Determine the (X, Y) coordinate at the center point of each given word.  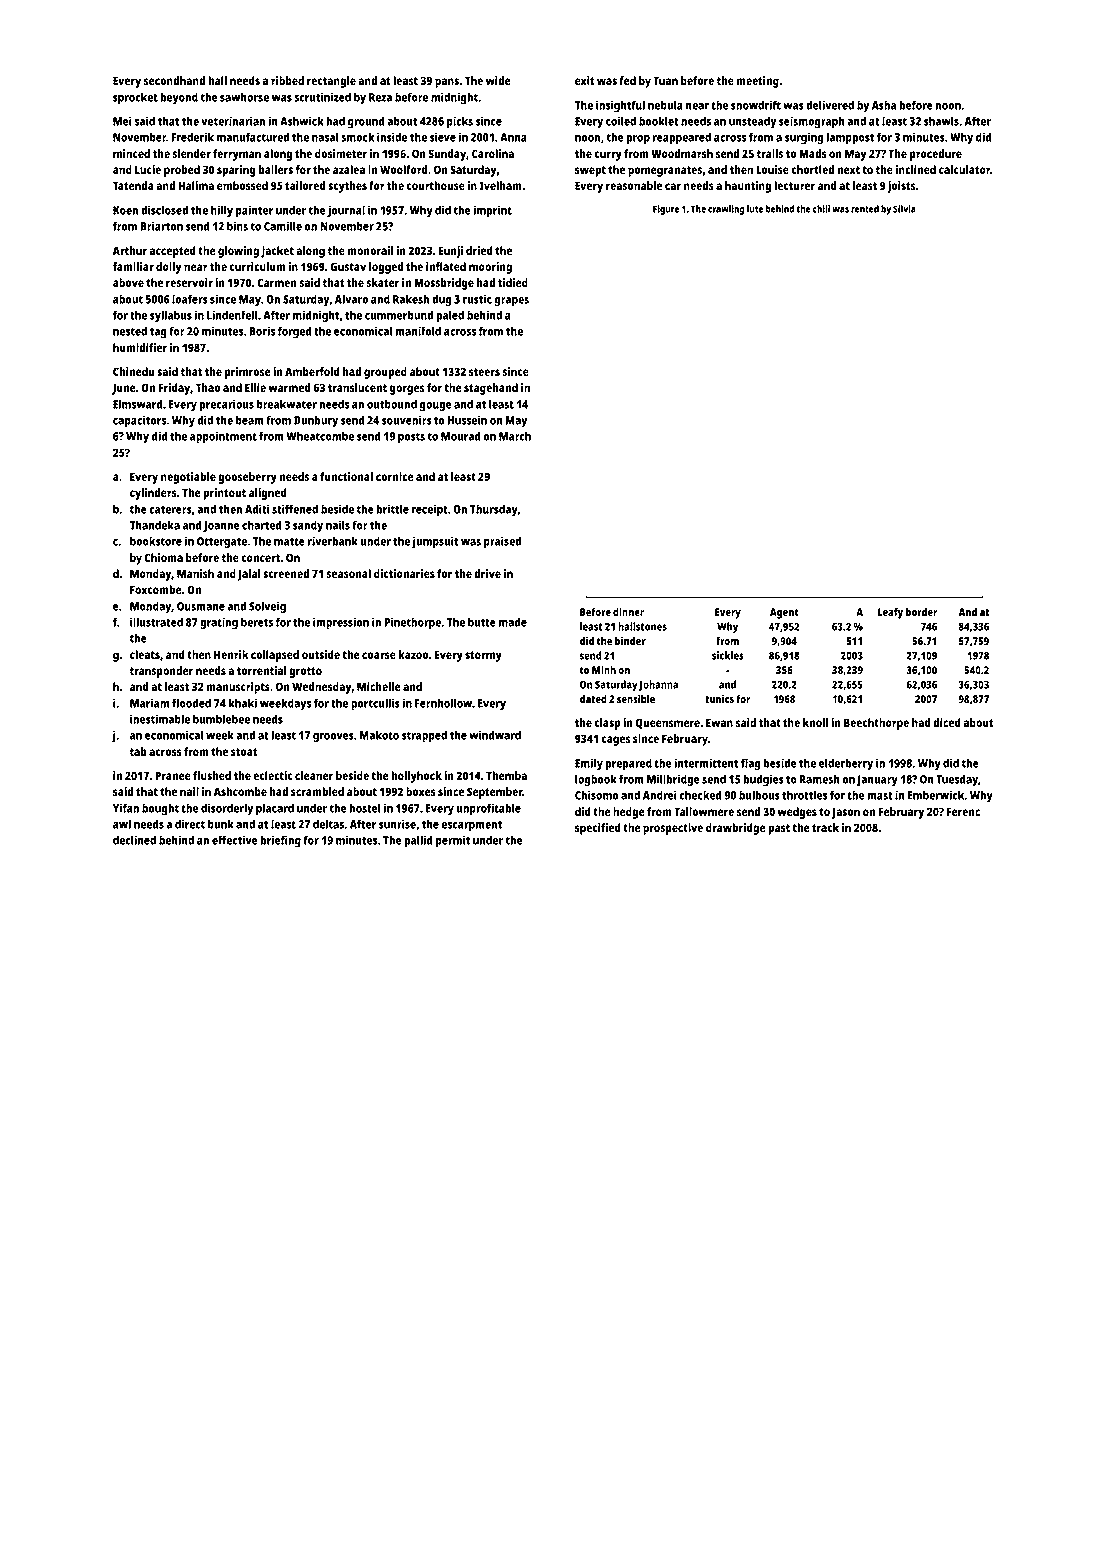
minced (131, 153)
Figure (666, 210)
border (921, 612)
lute (755, 209)
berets (257, 622)
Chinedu (134, 371)
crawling (726, 210)
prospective (673, 829)
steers (484, 372)
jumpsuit (435, 542)
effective (235, 840)
